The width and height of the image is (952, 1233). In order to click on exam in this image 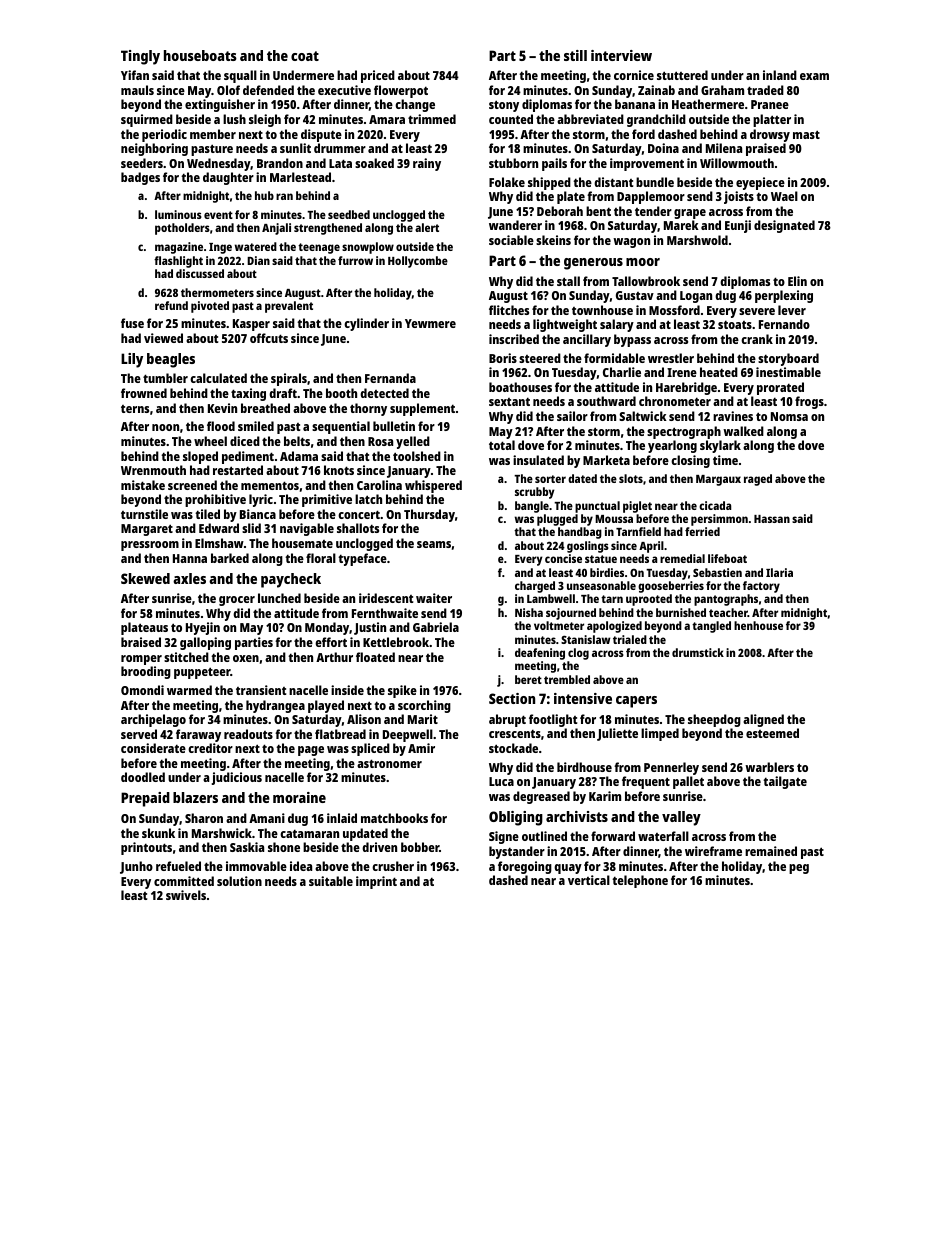, I will do `click(814, 76)`.
